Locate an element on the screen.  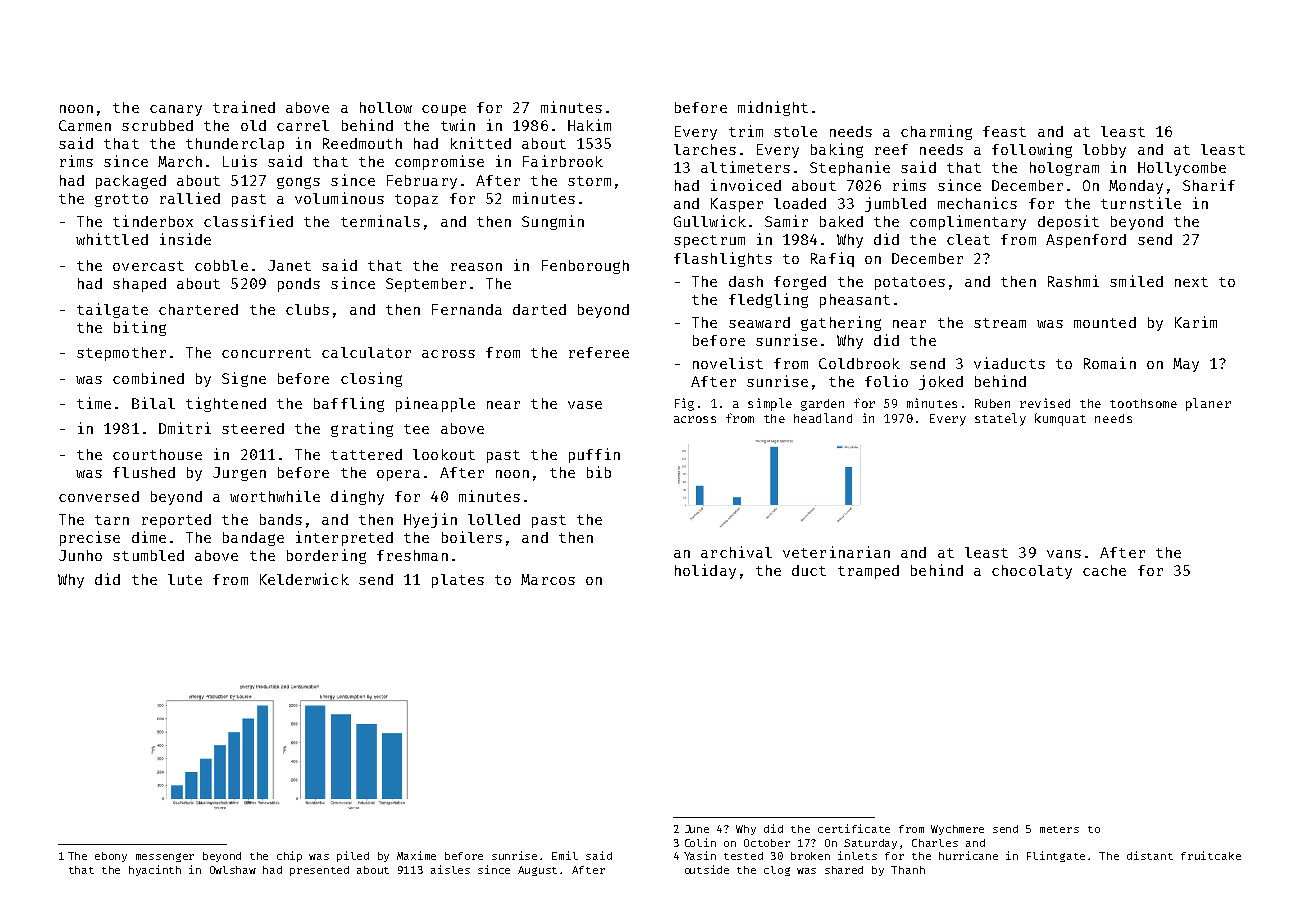
Emil is located at coordinates (565, 855).
